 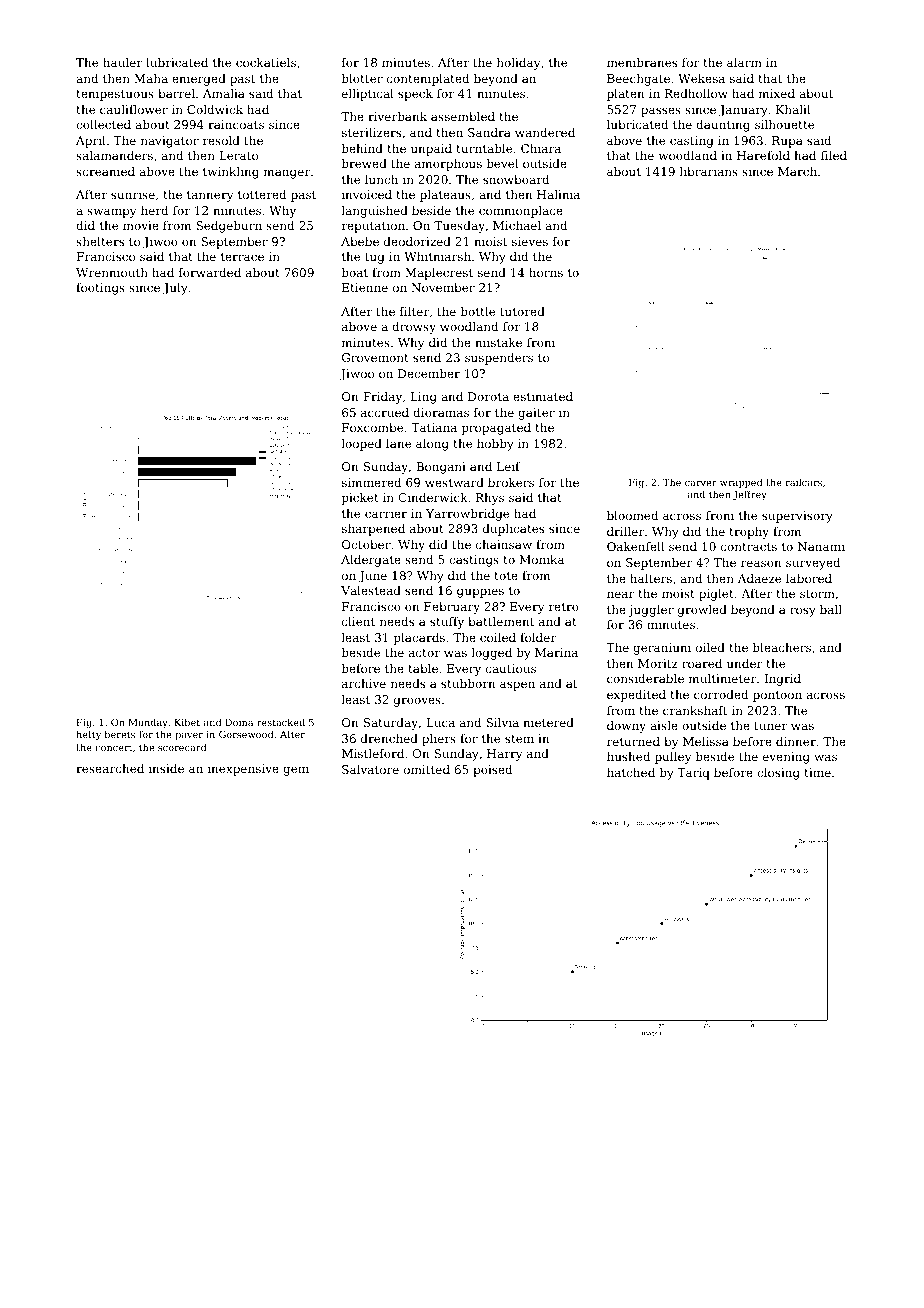 I want to click on Sedgeburn, so click(x=229, y=227).
